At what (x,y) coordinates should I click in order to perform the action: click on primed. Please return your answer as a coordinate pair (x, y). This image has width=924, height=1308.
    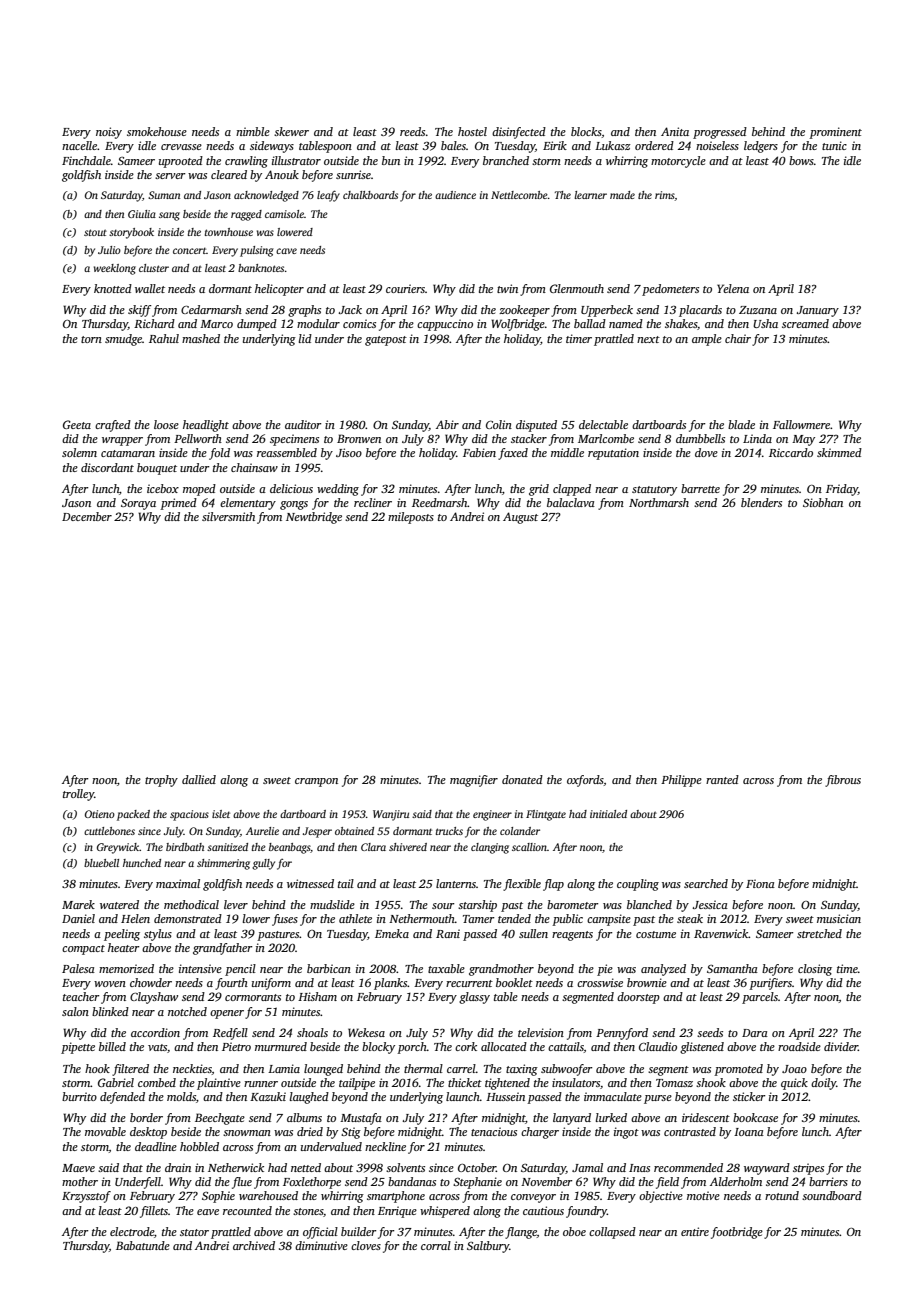
    Looking at the image, I should click on (178, 504).
